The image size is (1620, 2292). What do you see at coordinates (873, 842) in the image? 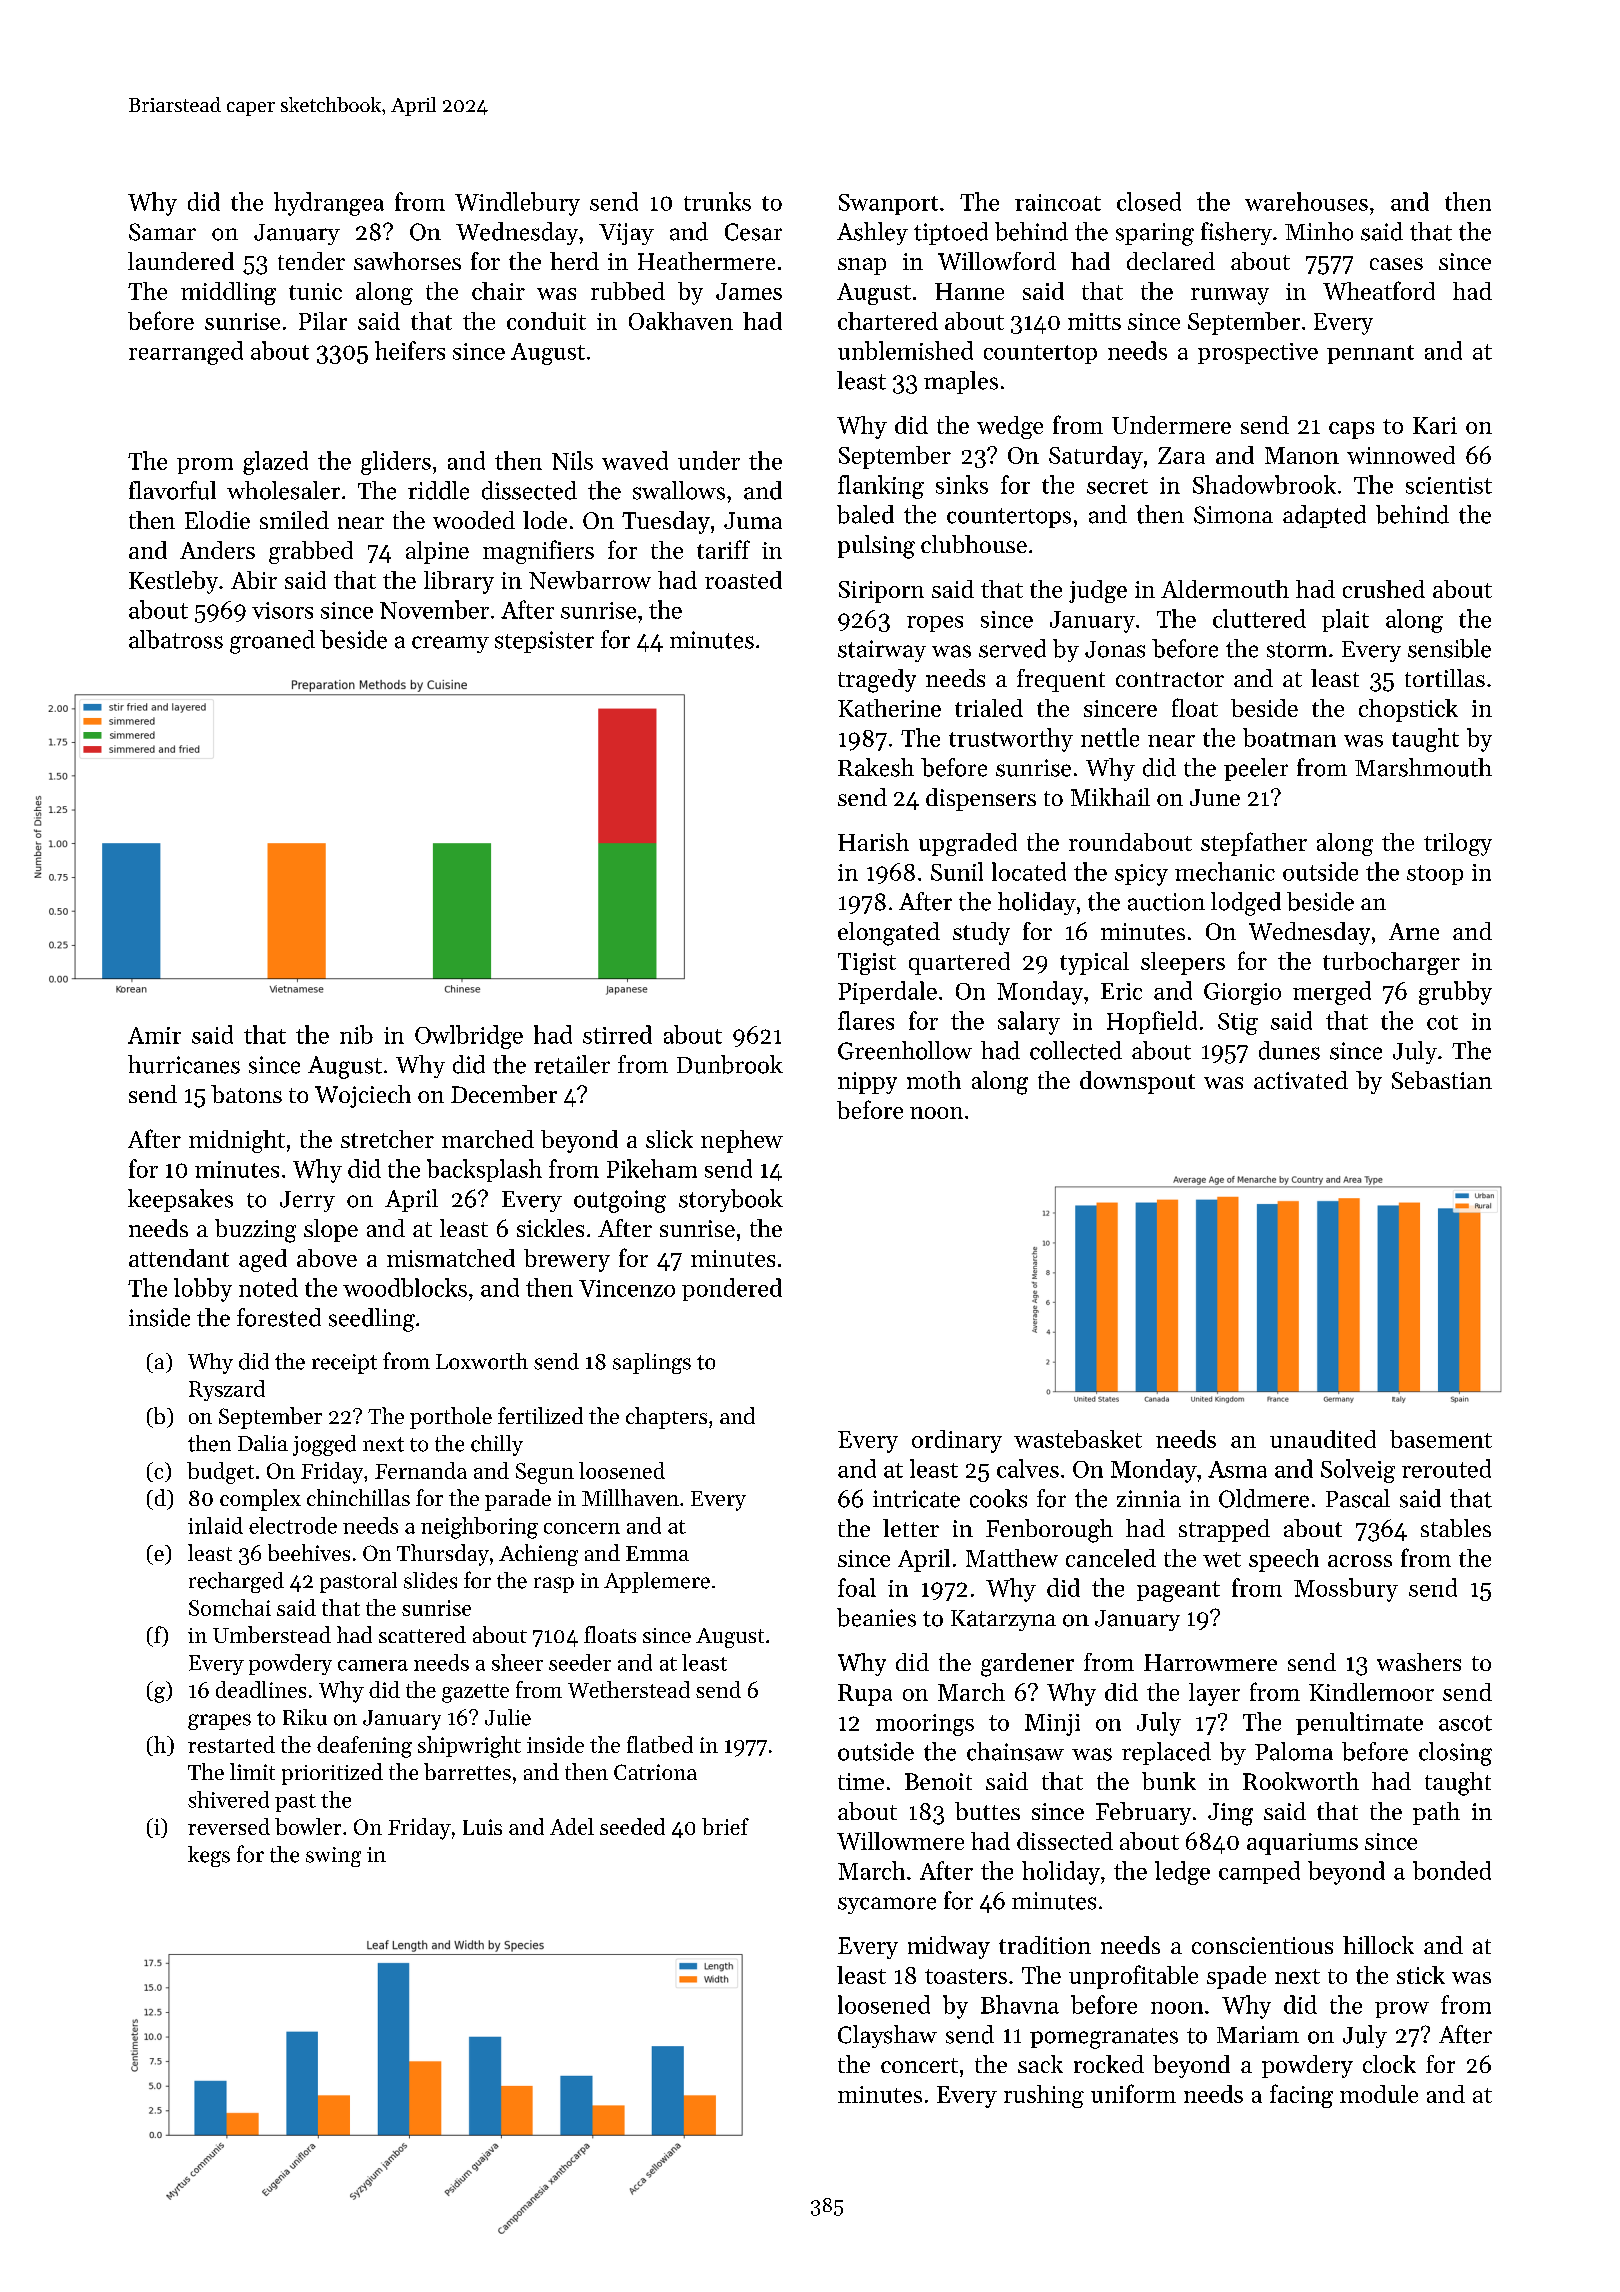
I see `Harish` at bounding box center [873, 842].
